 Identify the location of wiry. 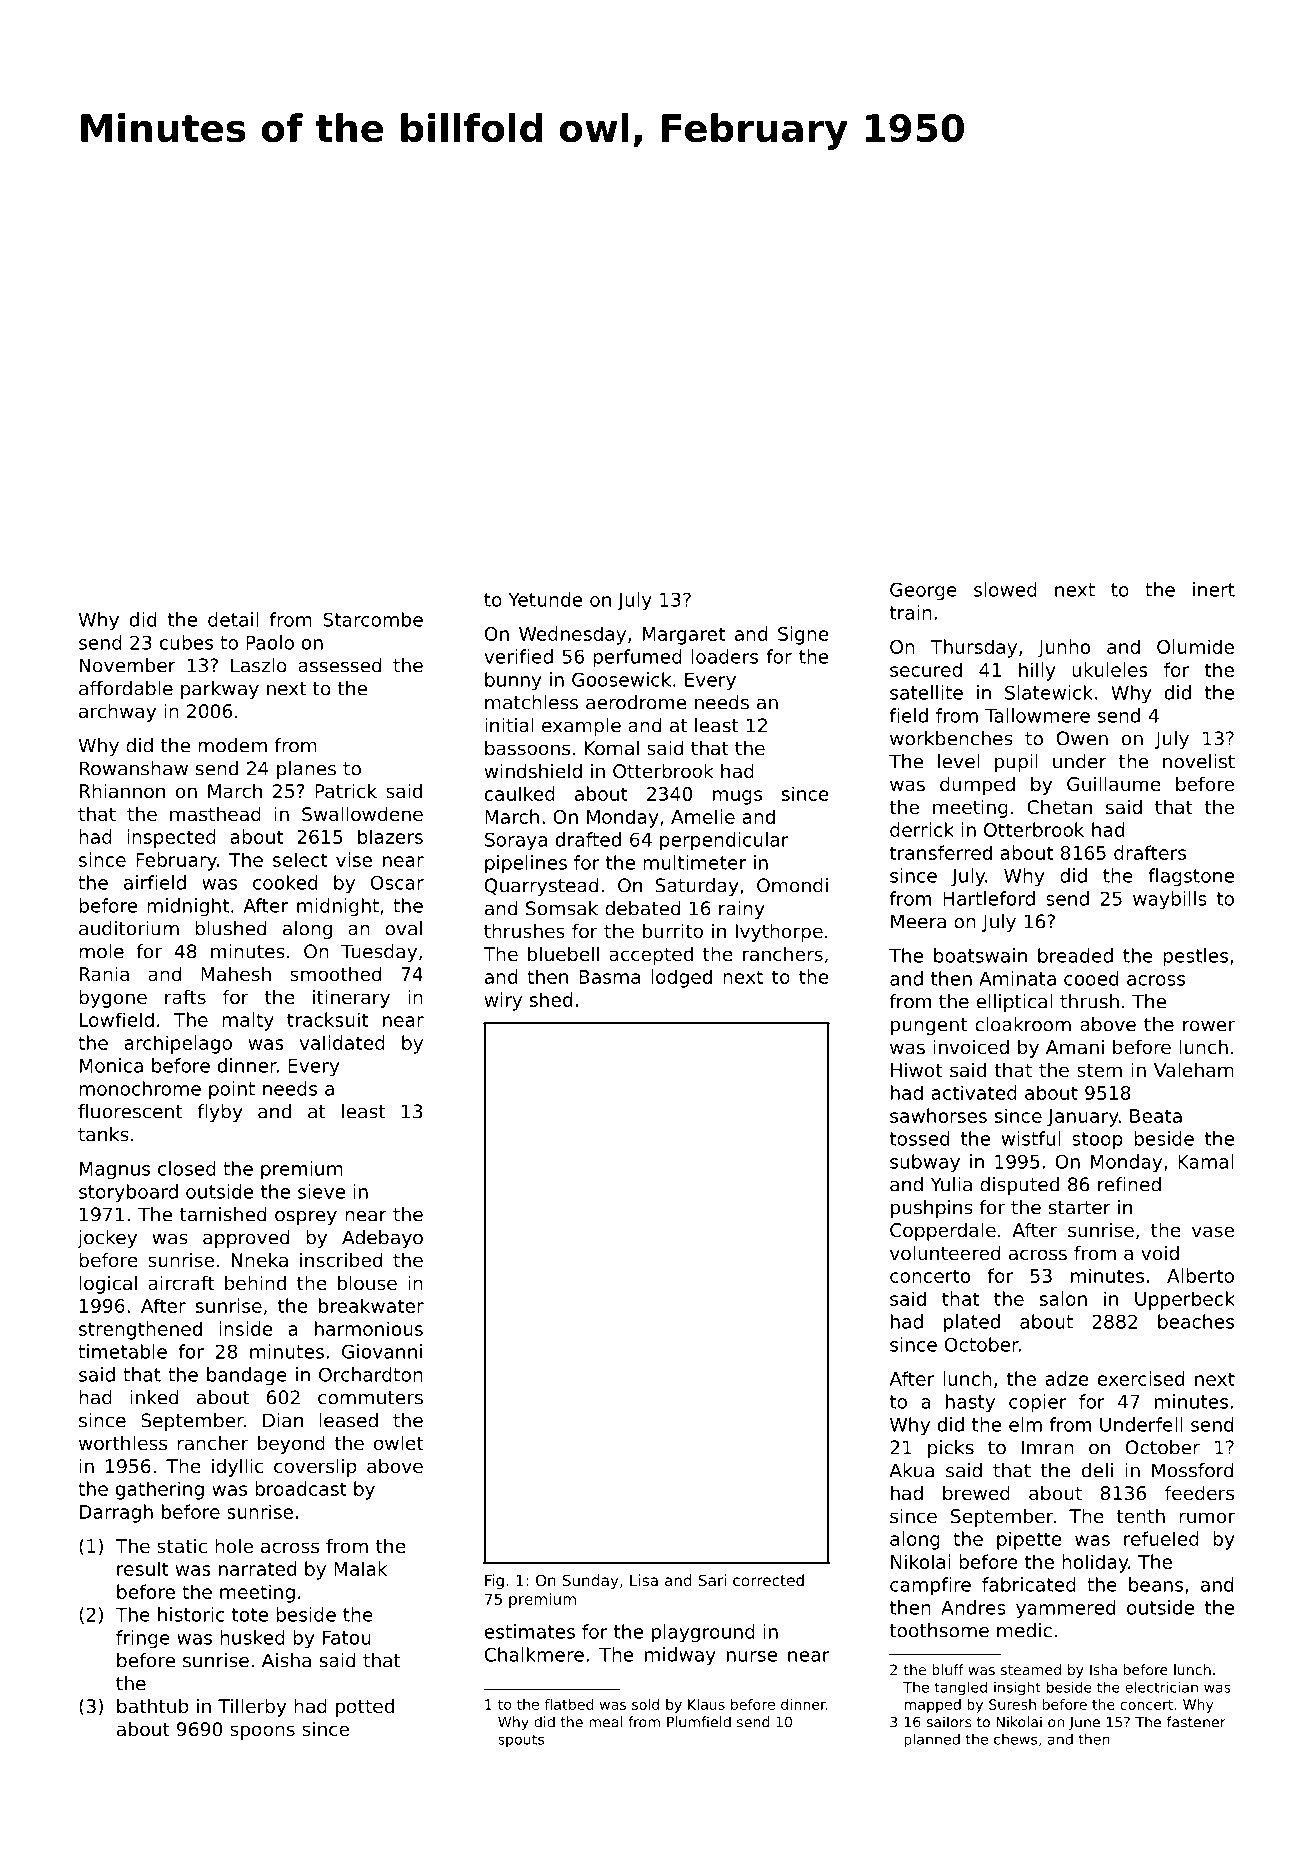
(503, 1001).
